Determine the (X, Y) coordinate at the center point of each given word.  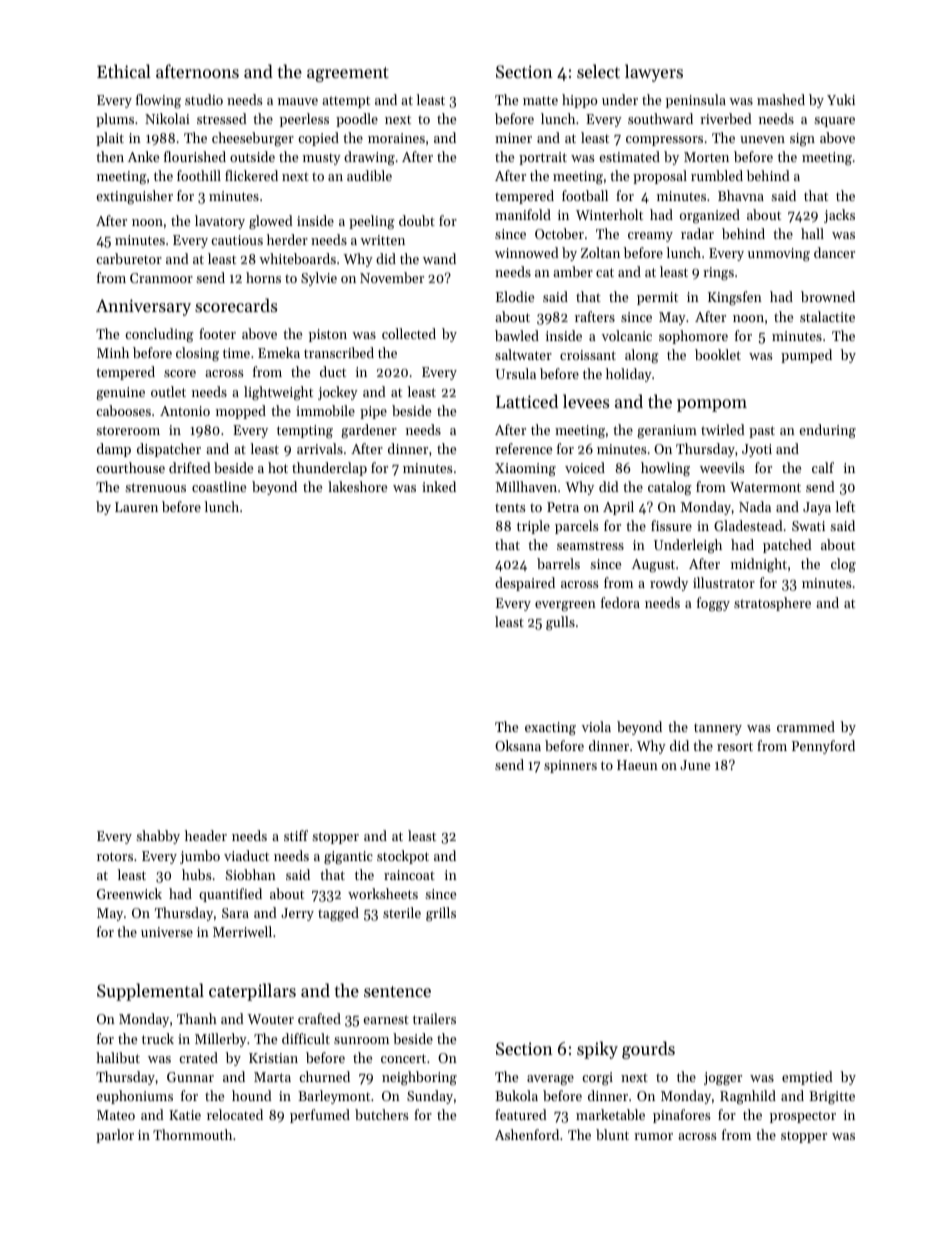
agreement (348, 74)
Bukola (516, 1095)
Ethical (124, 71)
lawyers (654, 73)
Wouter (270, 1019)
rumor (653, 1136)
